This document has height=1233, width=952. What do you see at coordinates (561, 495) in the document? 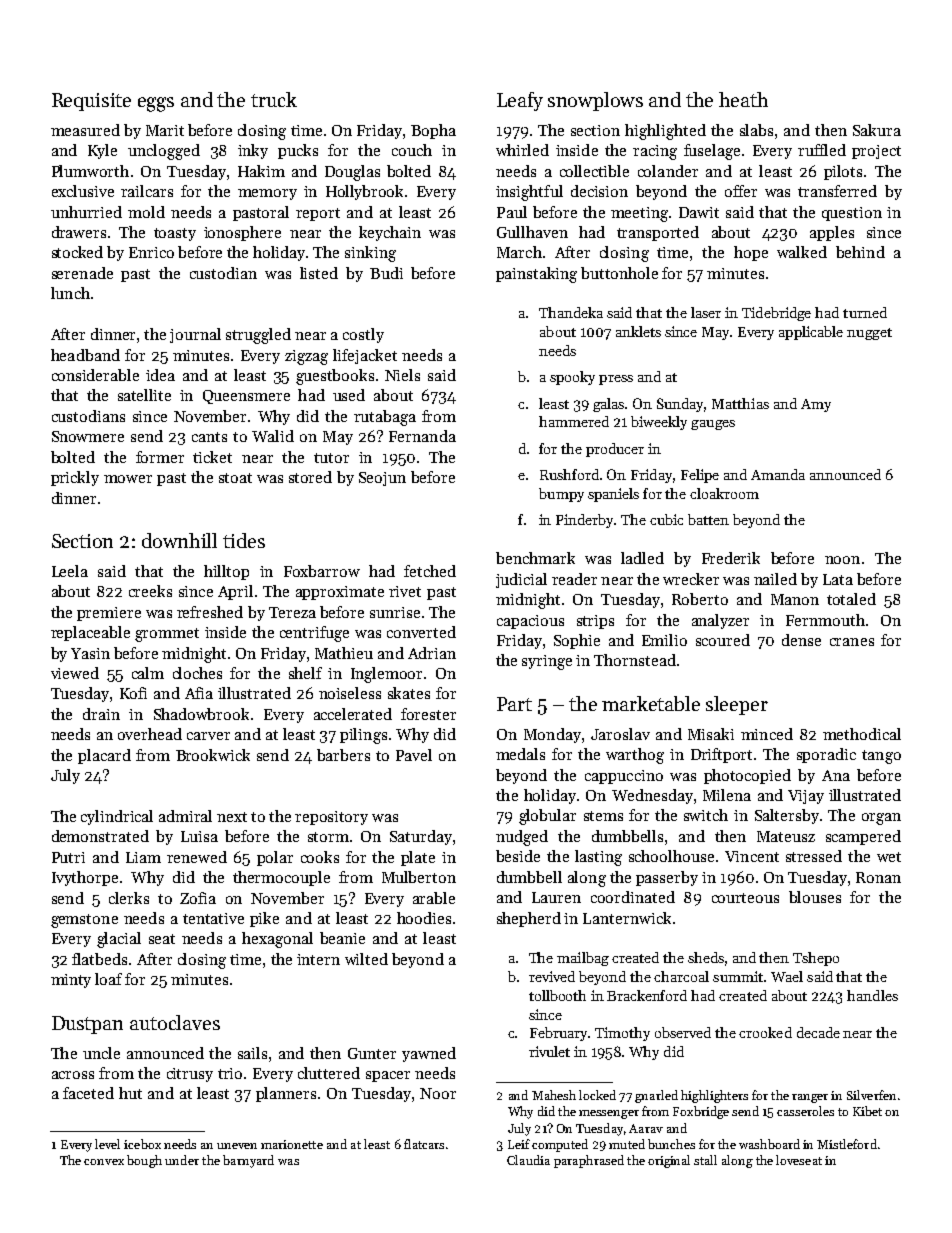
I see `bumpy` at bounding box center [561, 495].
